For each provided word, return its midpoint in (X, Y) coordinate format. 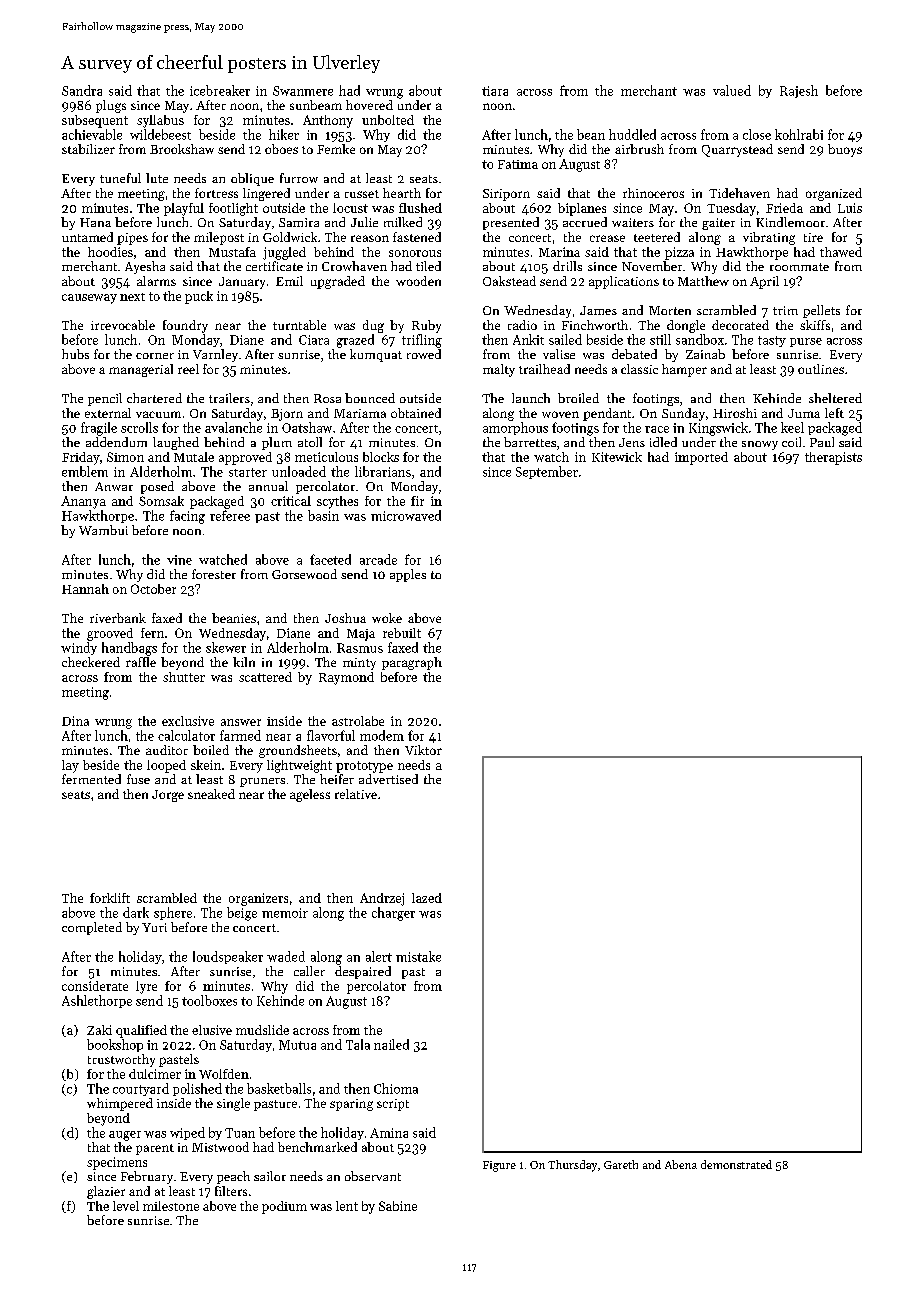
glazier (106, 1192)
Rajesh (799, 91)
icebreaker (220, 90)
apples (408, 575)
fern (152, 633)
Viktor (423, 750)
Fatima (518, 164)
